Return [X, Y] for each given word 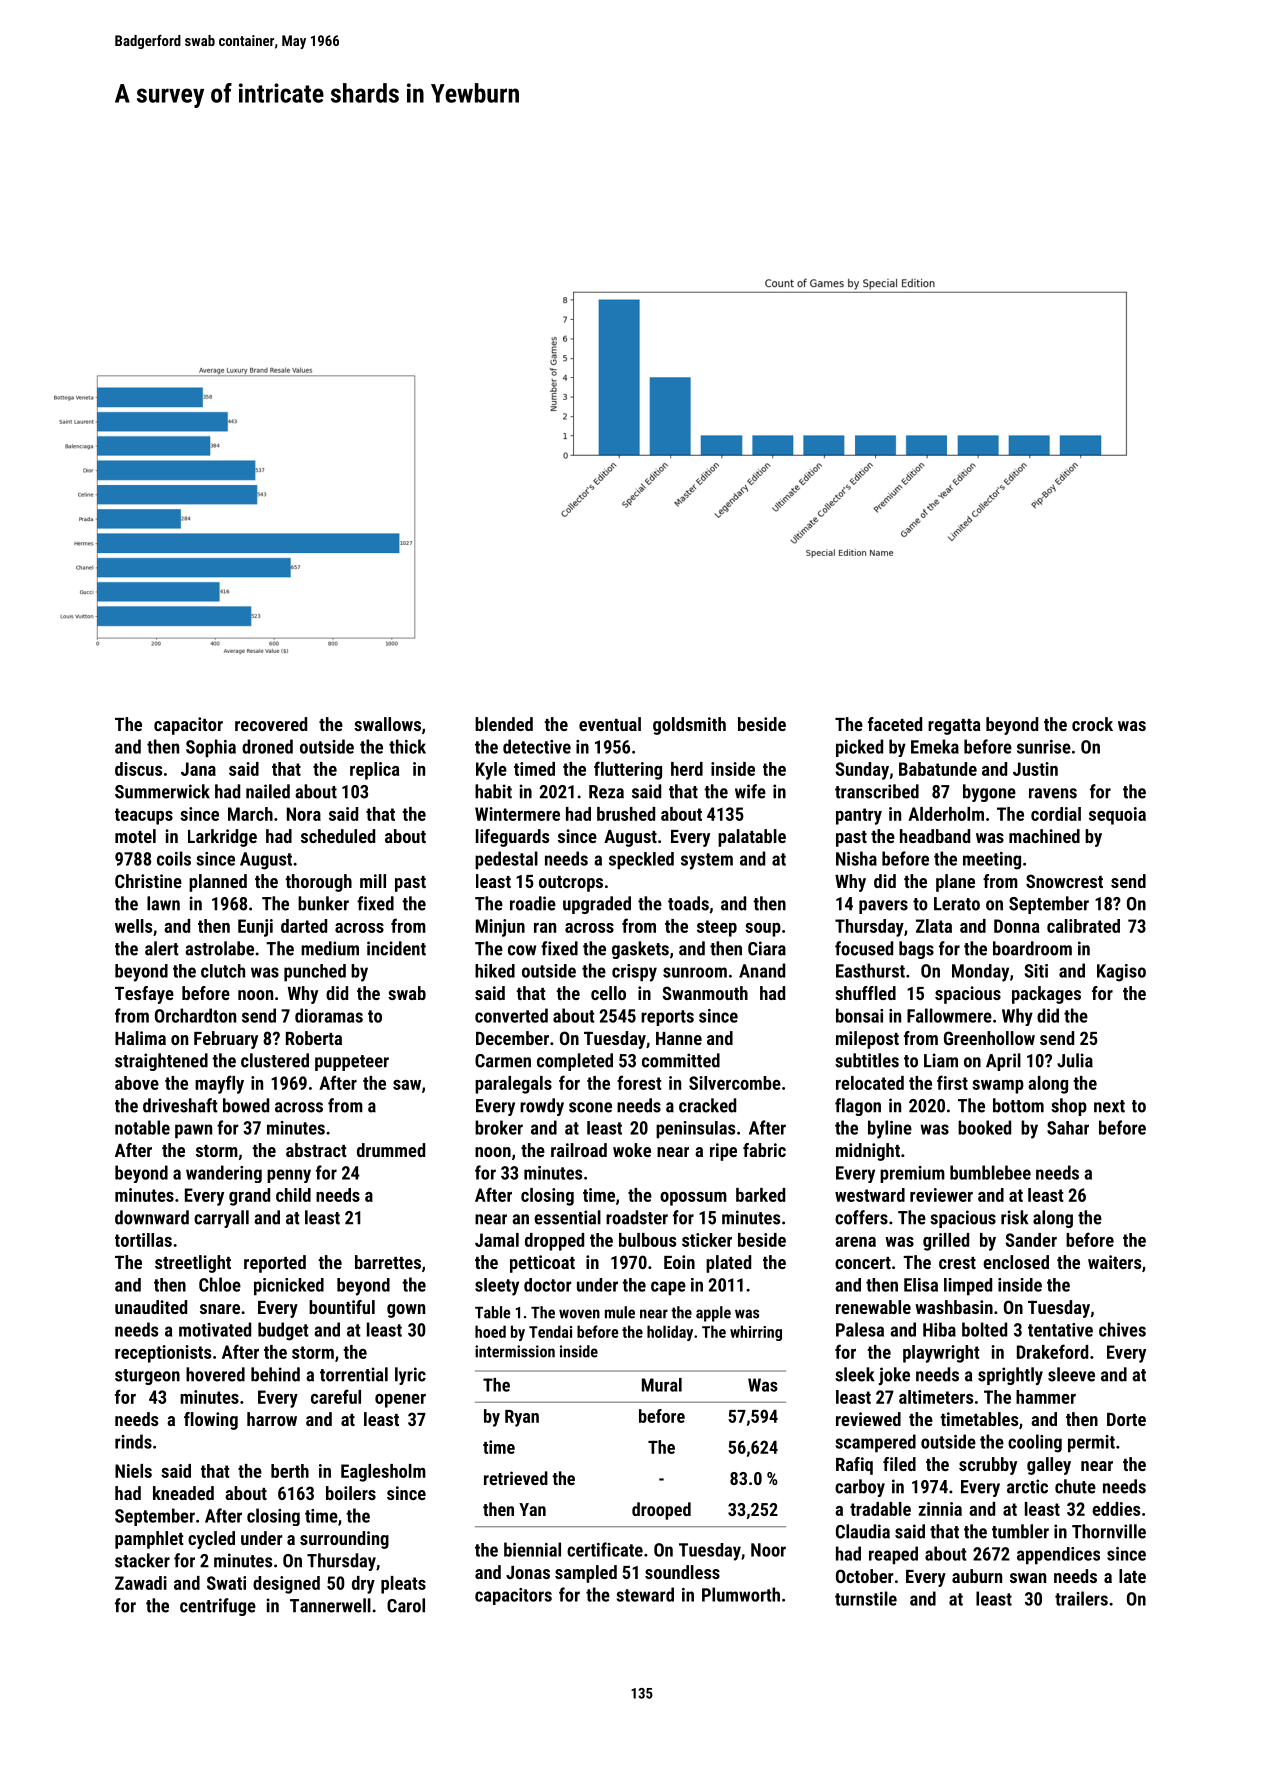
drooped [661, 1511]
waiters [1114, 1262]
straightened [161, 1062]
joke [894, 1376]
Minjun [500, 928]
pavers [883, 907]
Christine [148, 881]
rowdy [542, 1107]
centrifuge [218, 1607]
